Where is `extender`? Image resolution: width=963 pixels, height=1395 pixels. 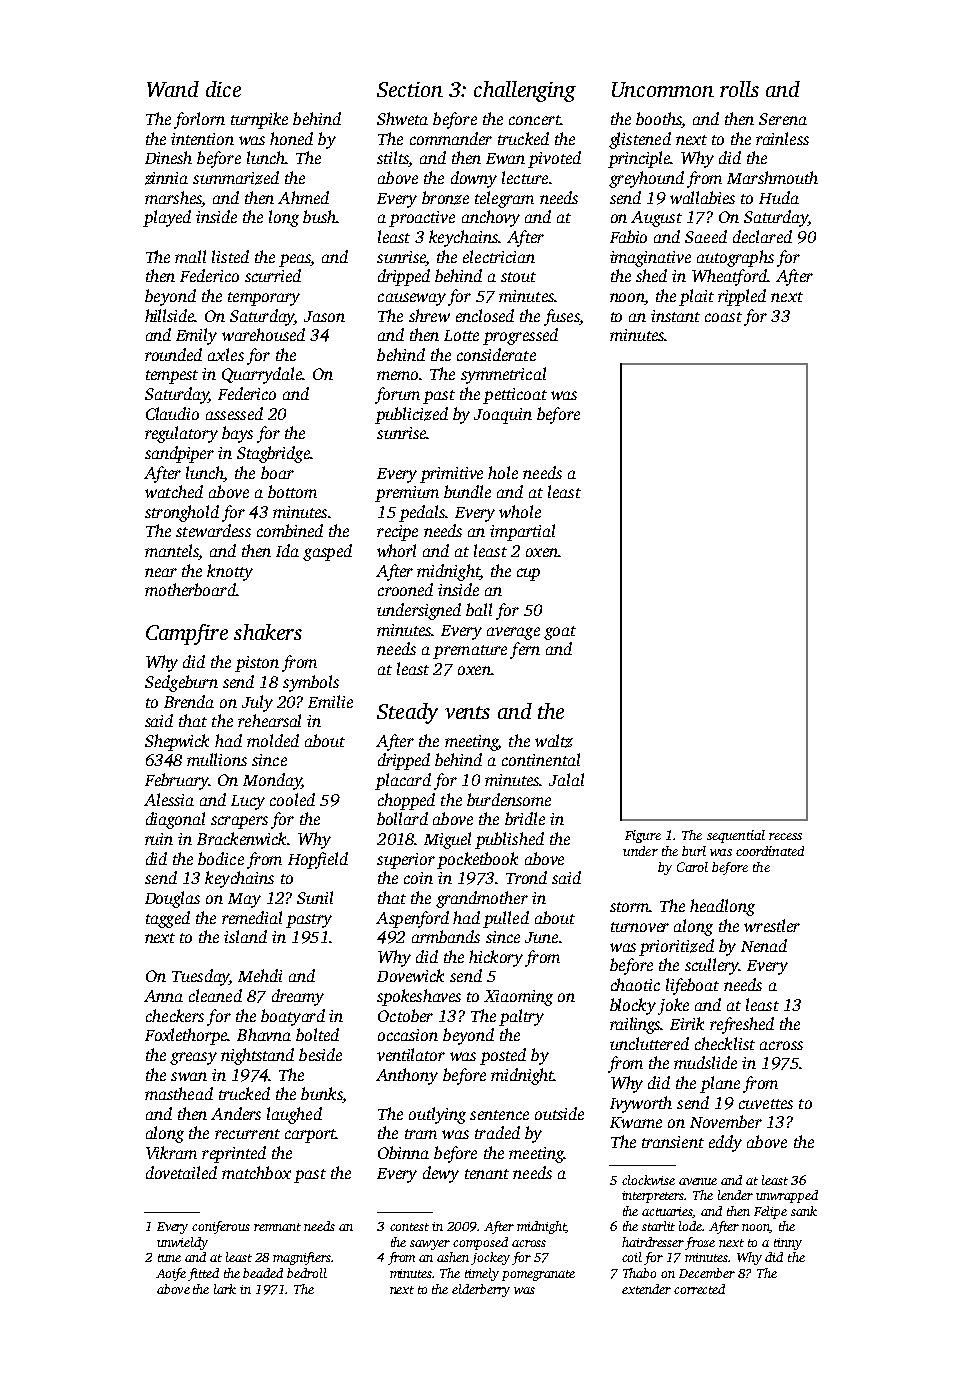 extender is located at coordinates (646, 1289).
